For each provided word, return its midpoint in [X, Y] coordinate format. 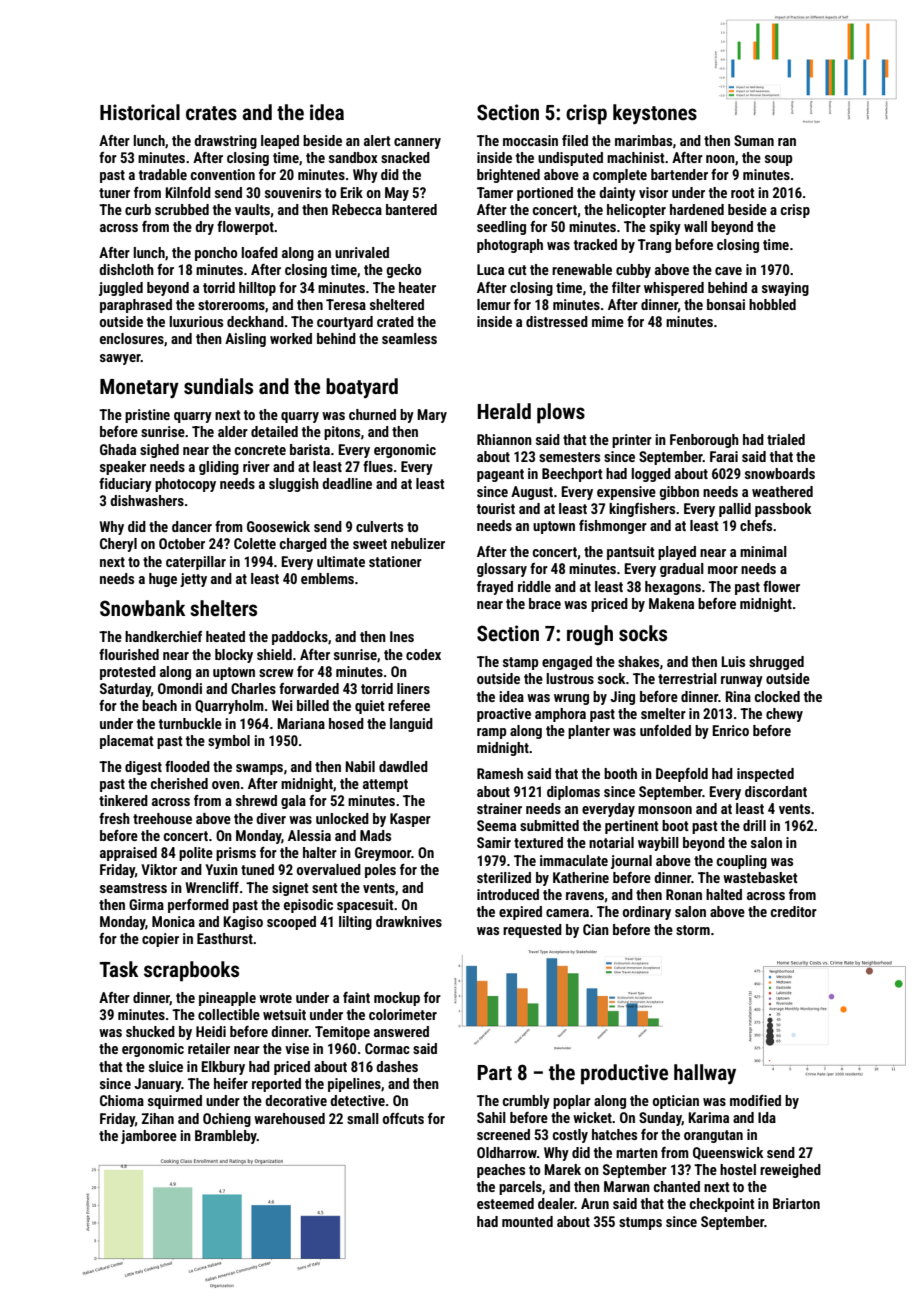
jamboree [149, 1137]
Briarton [796, 1203]
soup [778, 160]
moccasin [530, 140]
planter [589, 732]
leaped [280, 142]
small [363, 1118]
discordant [776, 791]
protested [128, 673]
